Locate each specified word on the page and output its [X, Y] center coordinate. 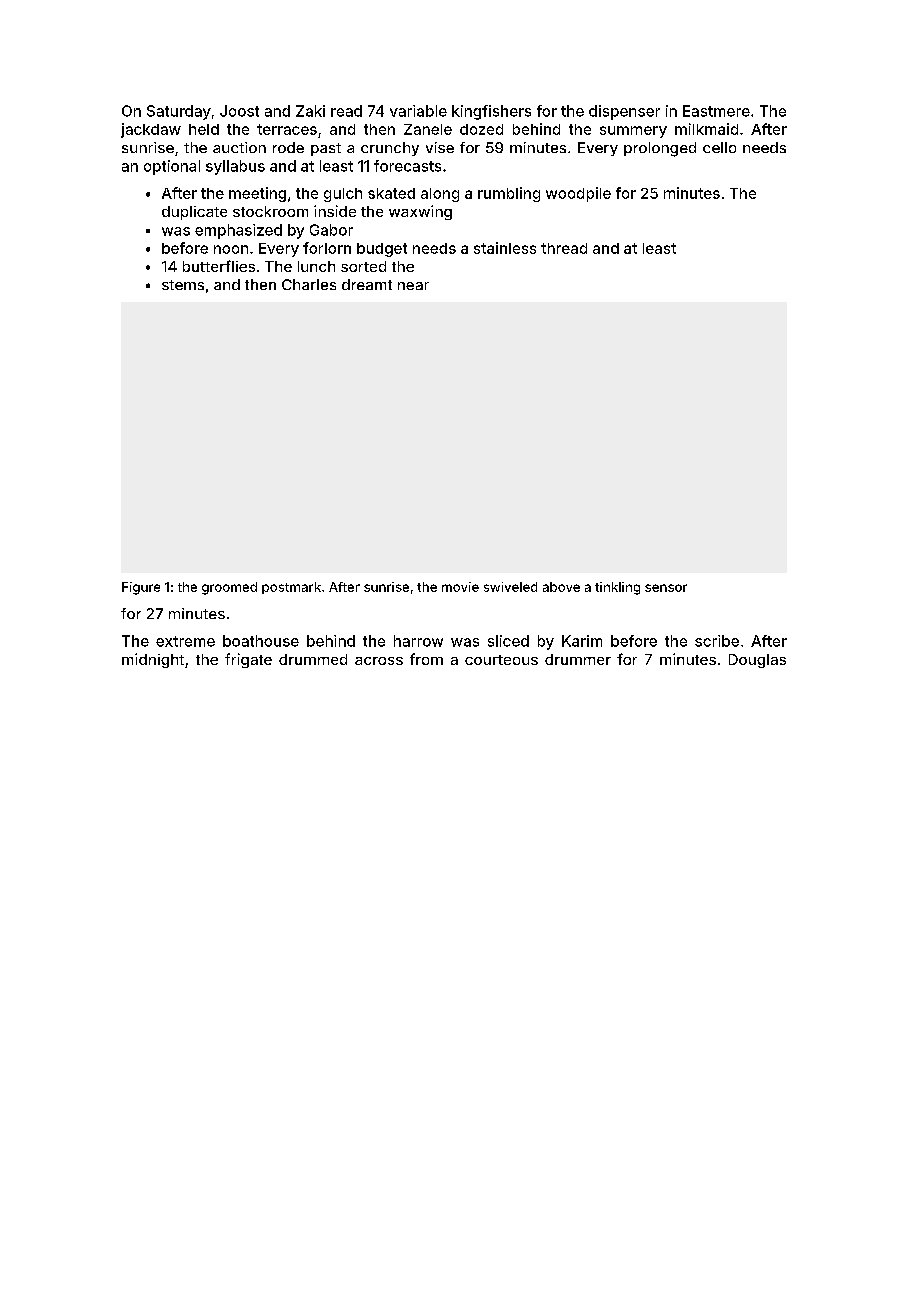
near [413, 286]
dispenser [624, 112]
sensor [666, 588]
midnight [153, 660]
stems [183, 285]
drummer [578, 659]
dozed [481, 129]
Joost [239, 111]
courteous [501, 660]
